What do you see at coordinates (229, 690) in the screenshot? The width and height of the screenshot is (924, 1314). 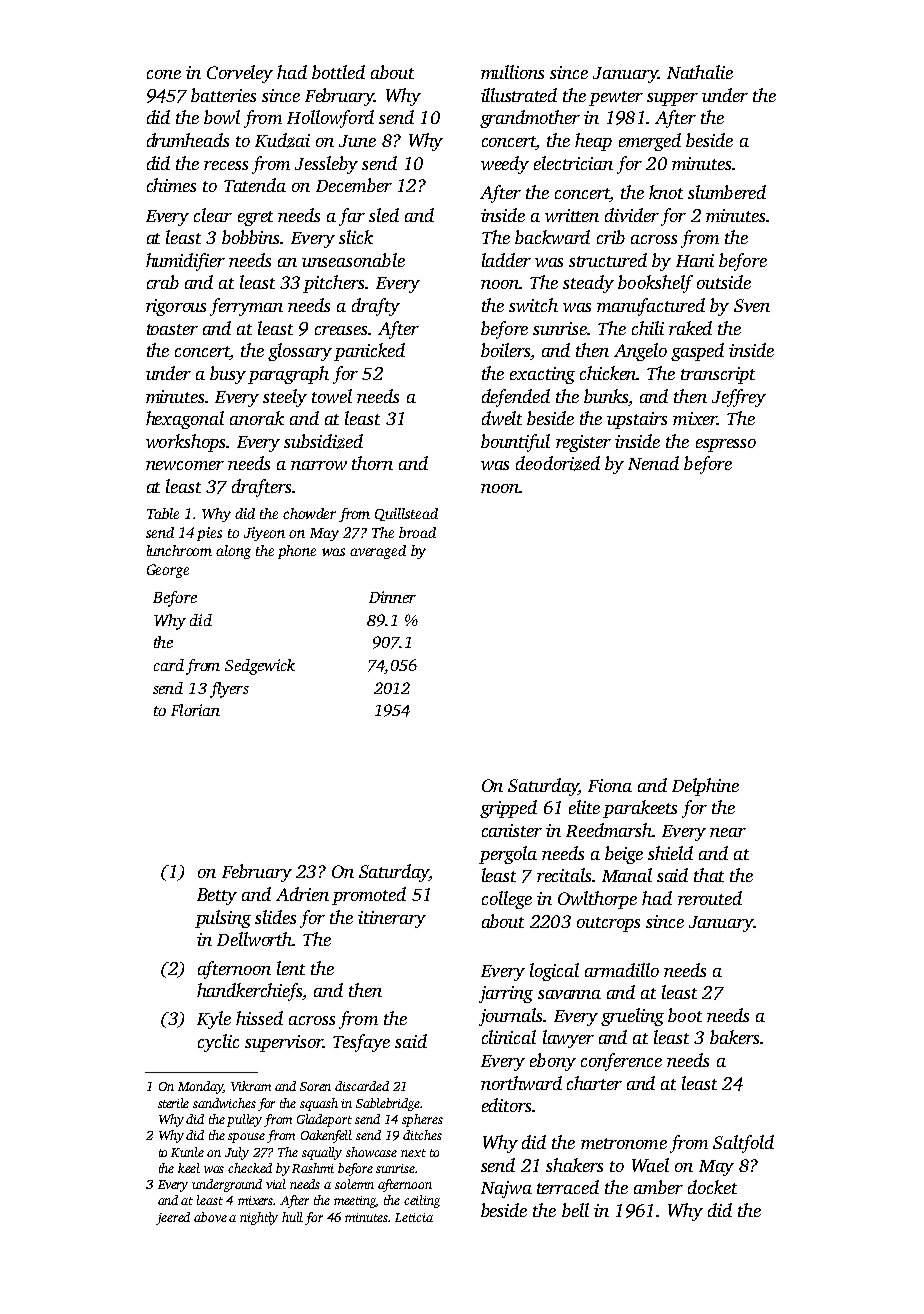 I see `flyers` at bounding box center [229, 690].
